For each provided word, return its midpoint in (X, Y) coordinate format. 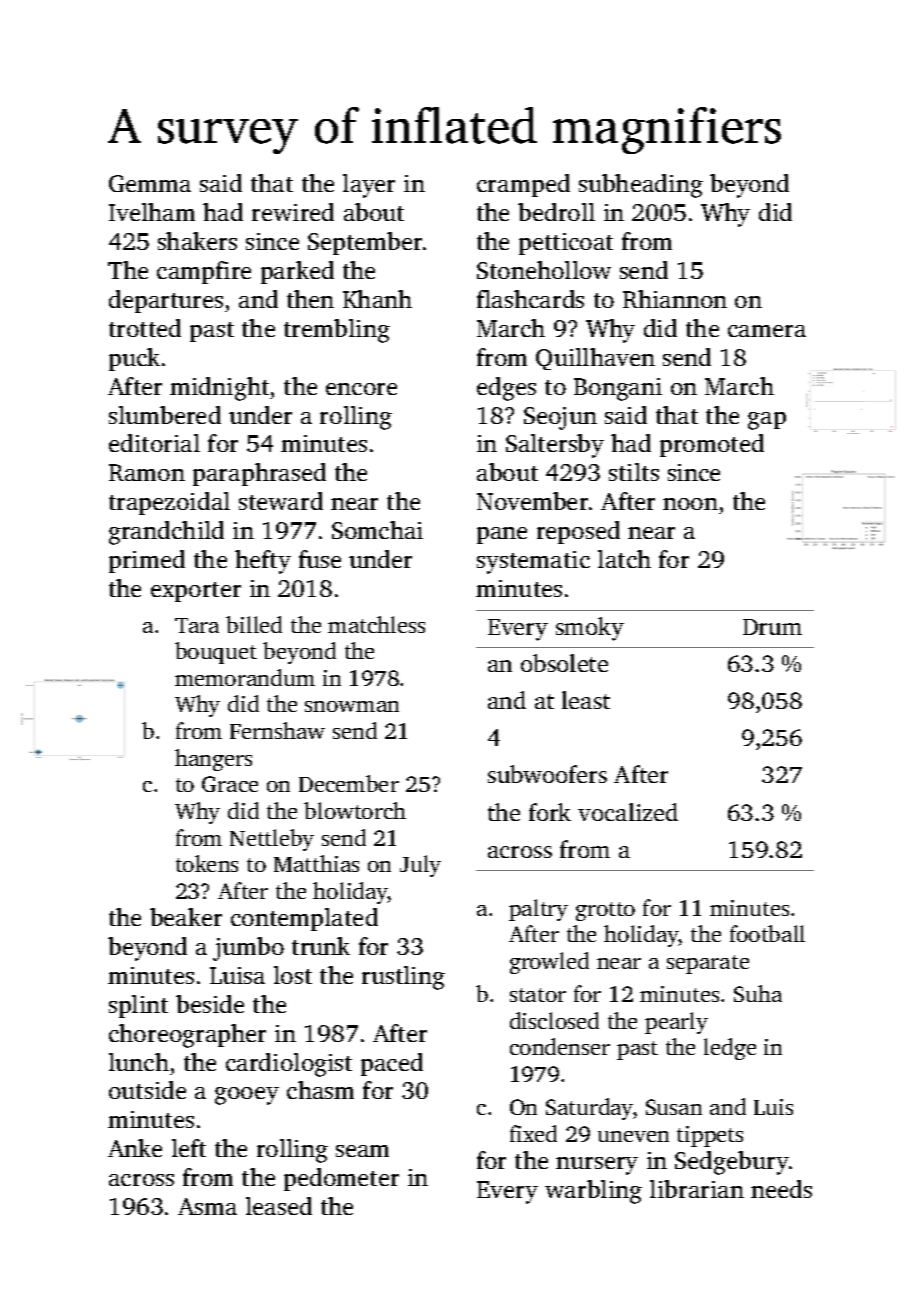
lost (293, 975)
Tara (197, 625)
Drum (772, 627)
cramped (523, 185)
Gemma (150, 183)
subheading (641, 186)
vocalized (628, 812)
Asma (207, 1206)
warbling (593, 1192)
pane (502, 535)
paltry (538, 910)
